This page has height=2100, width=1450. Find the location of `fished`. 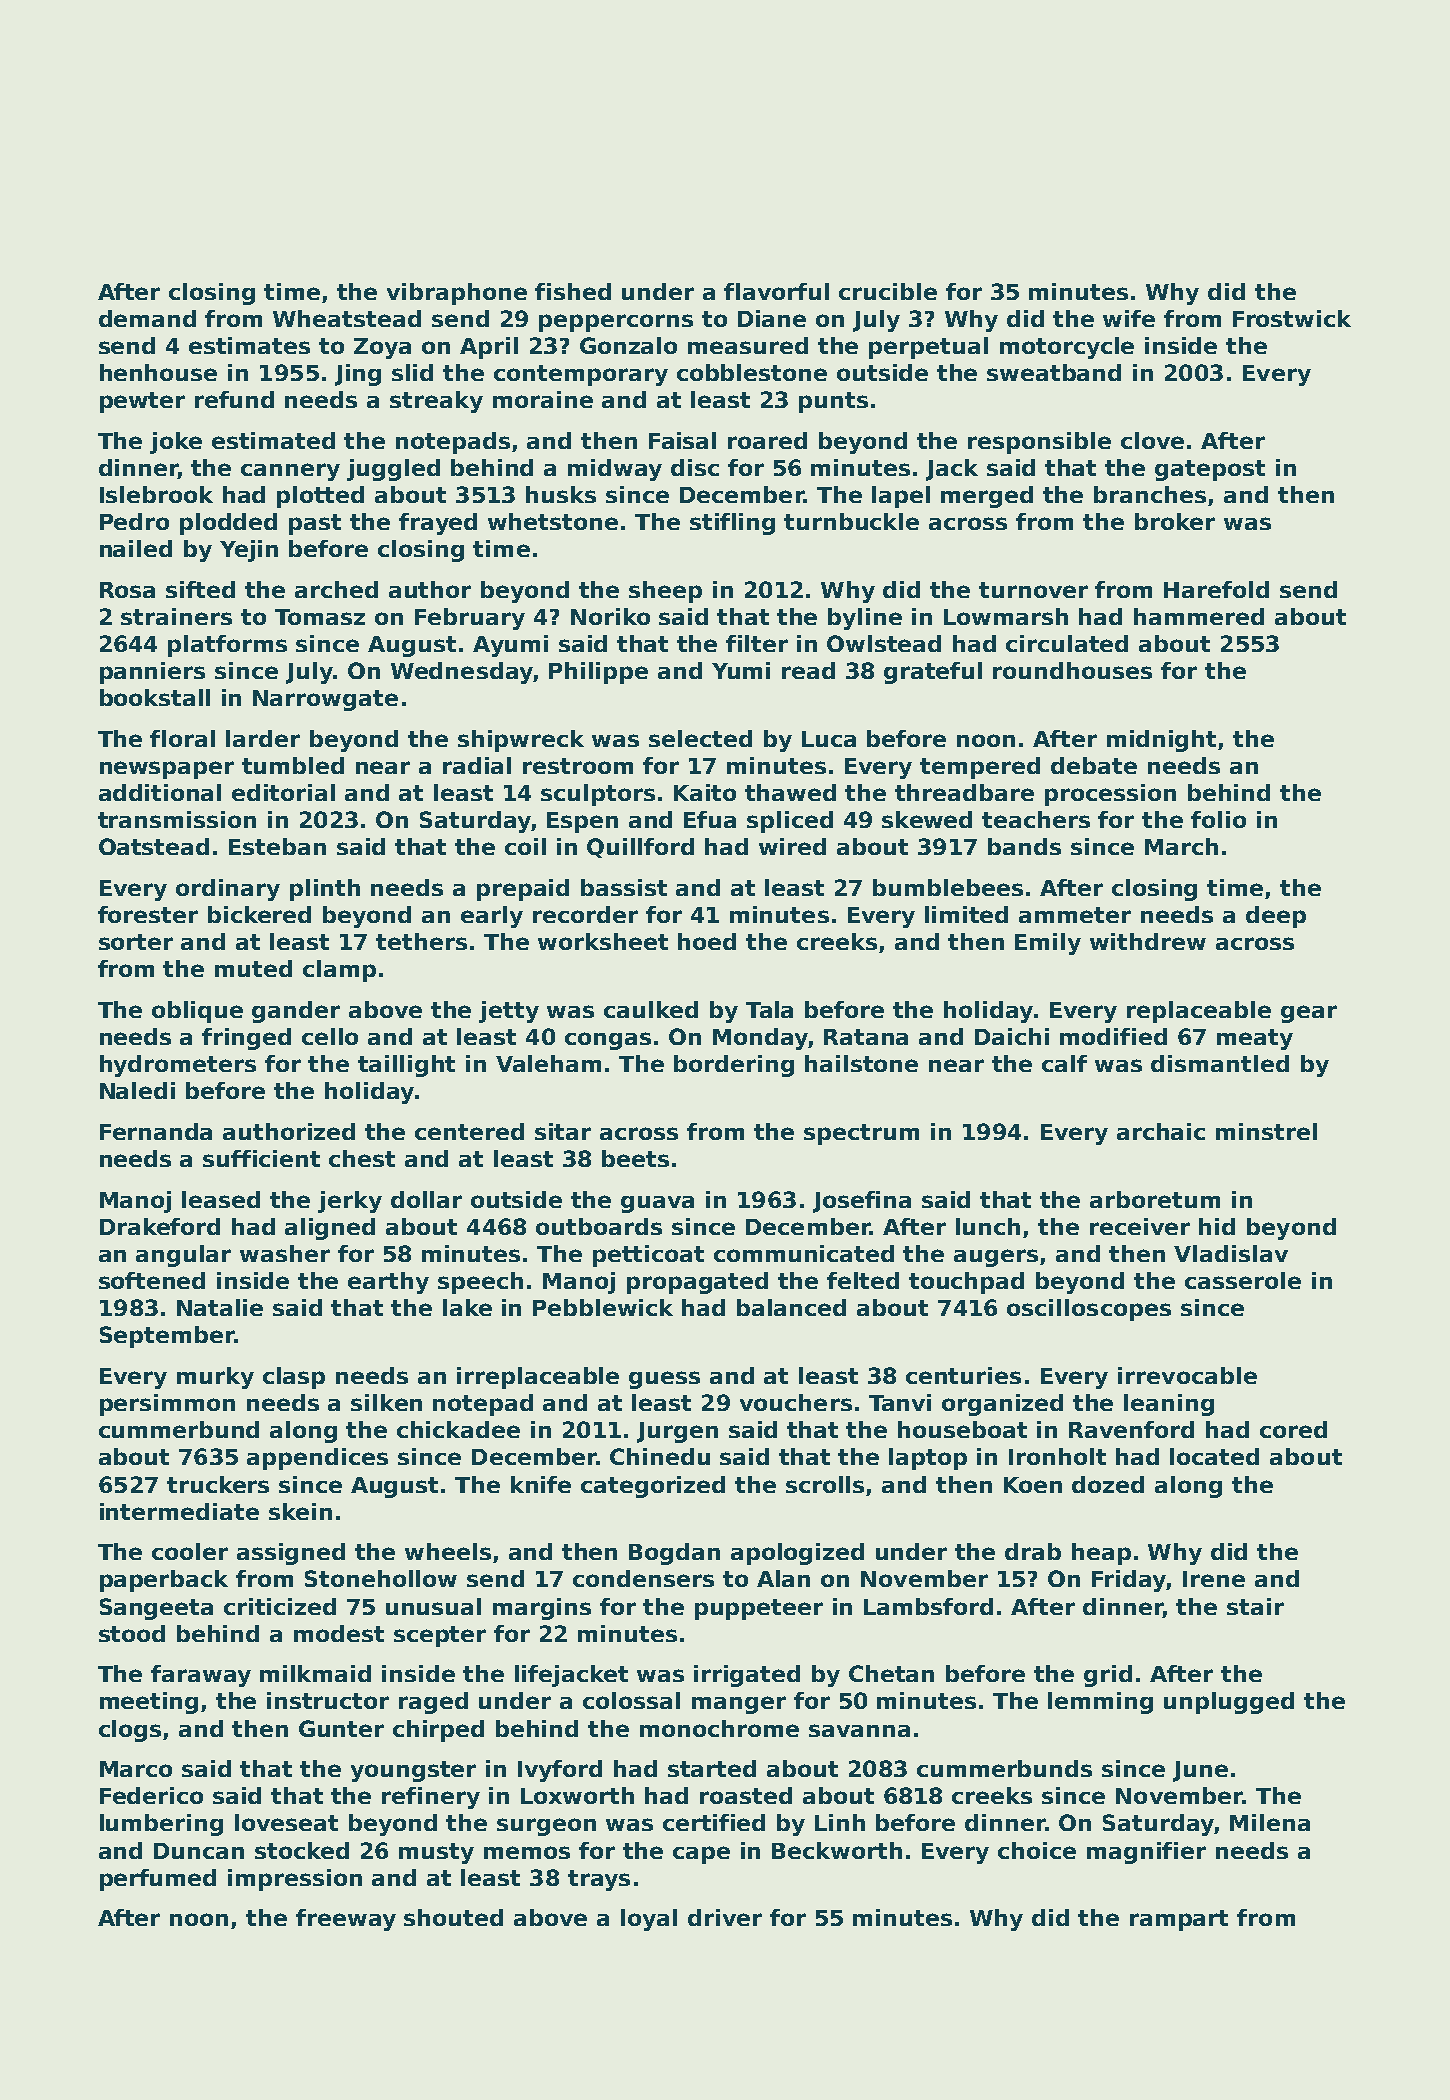

fished is located at coordinates (573, 291).
